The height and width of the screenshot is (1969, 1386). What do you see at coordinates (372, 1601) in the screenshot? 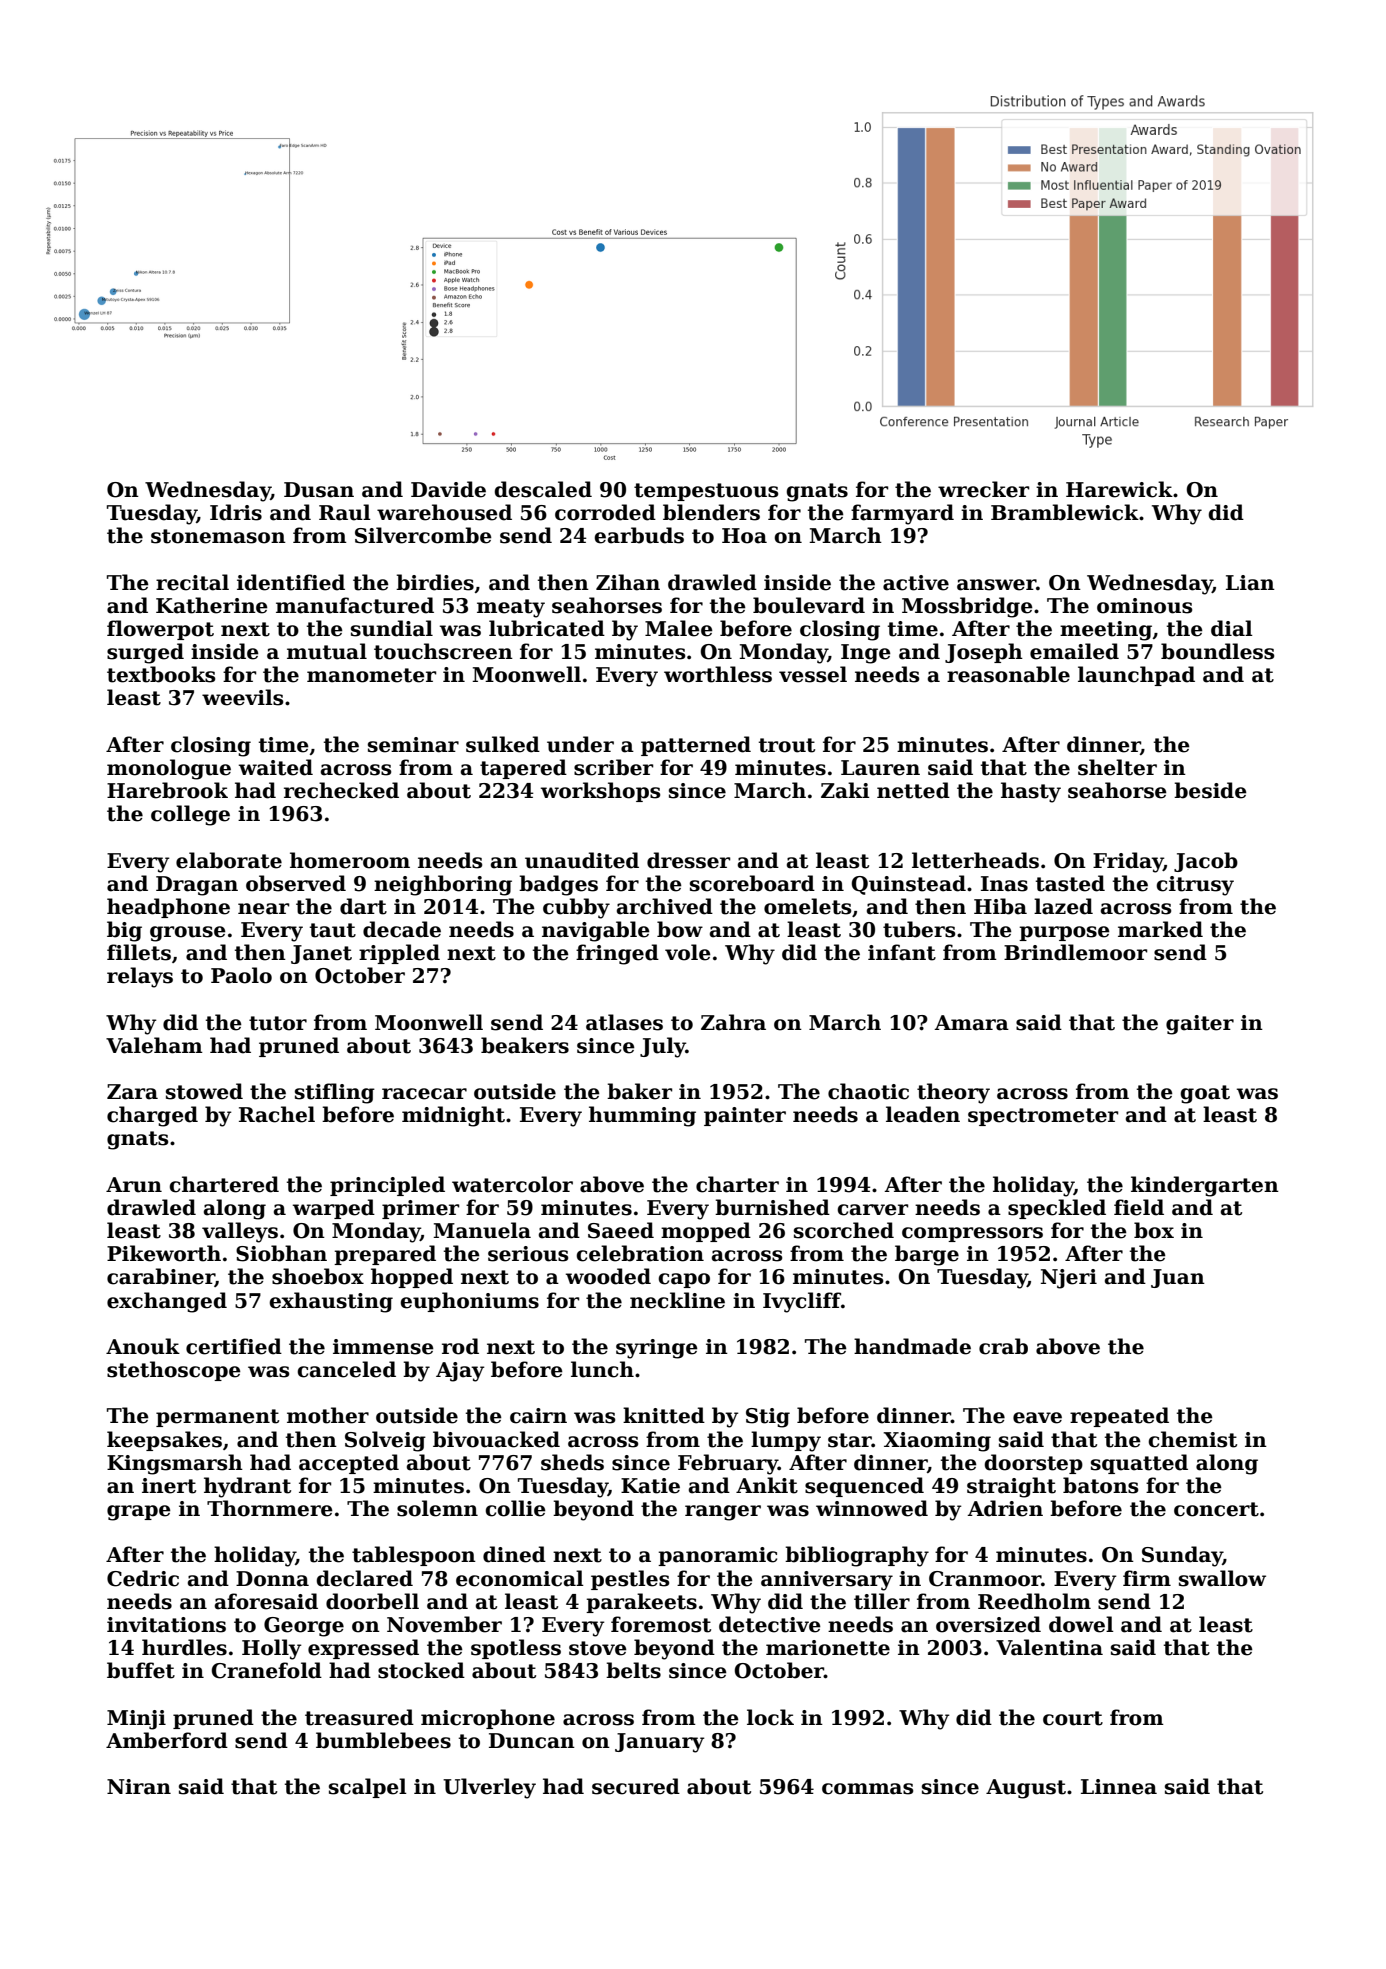
I see `doorbell` at bounding box center [372, 1601].
